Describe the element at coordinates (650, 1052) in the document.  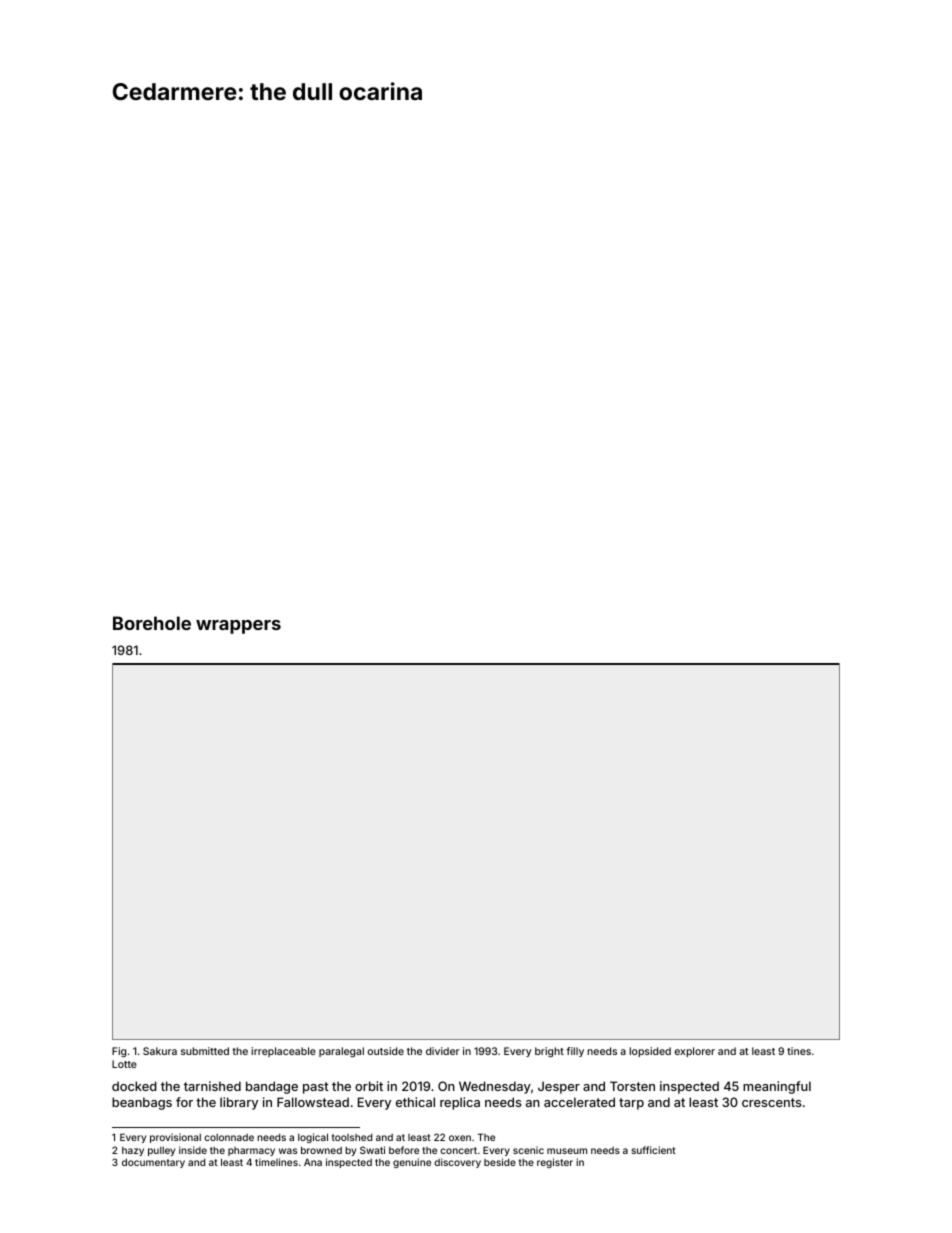
I see `lopsided` at that location.
